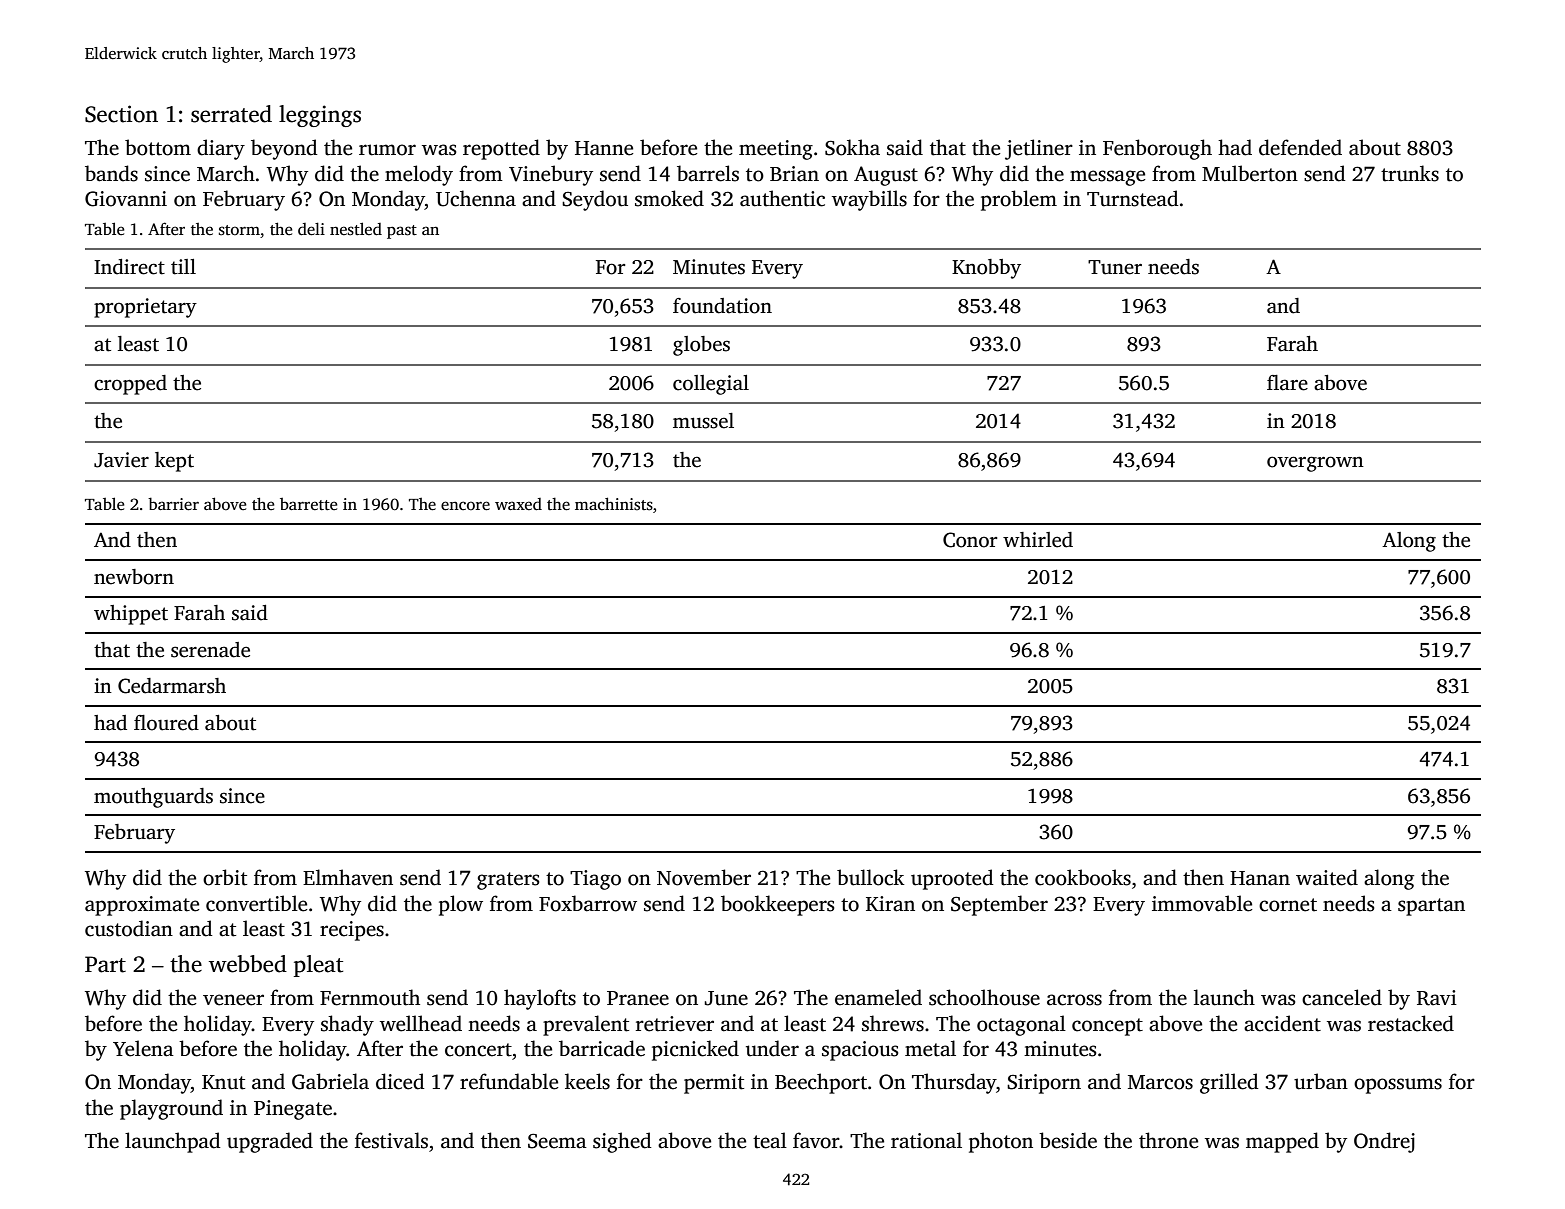  What do you see at coordinates (704, 877) in the screenshot?
I see `November` at bounding box center [704, 877].
